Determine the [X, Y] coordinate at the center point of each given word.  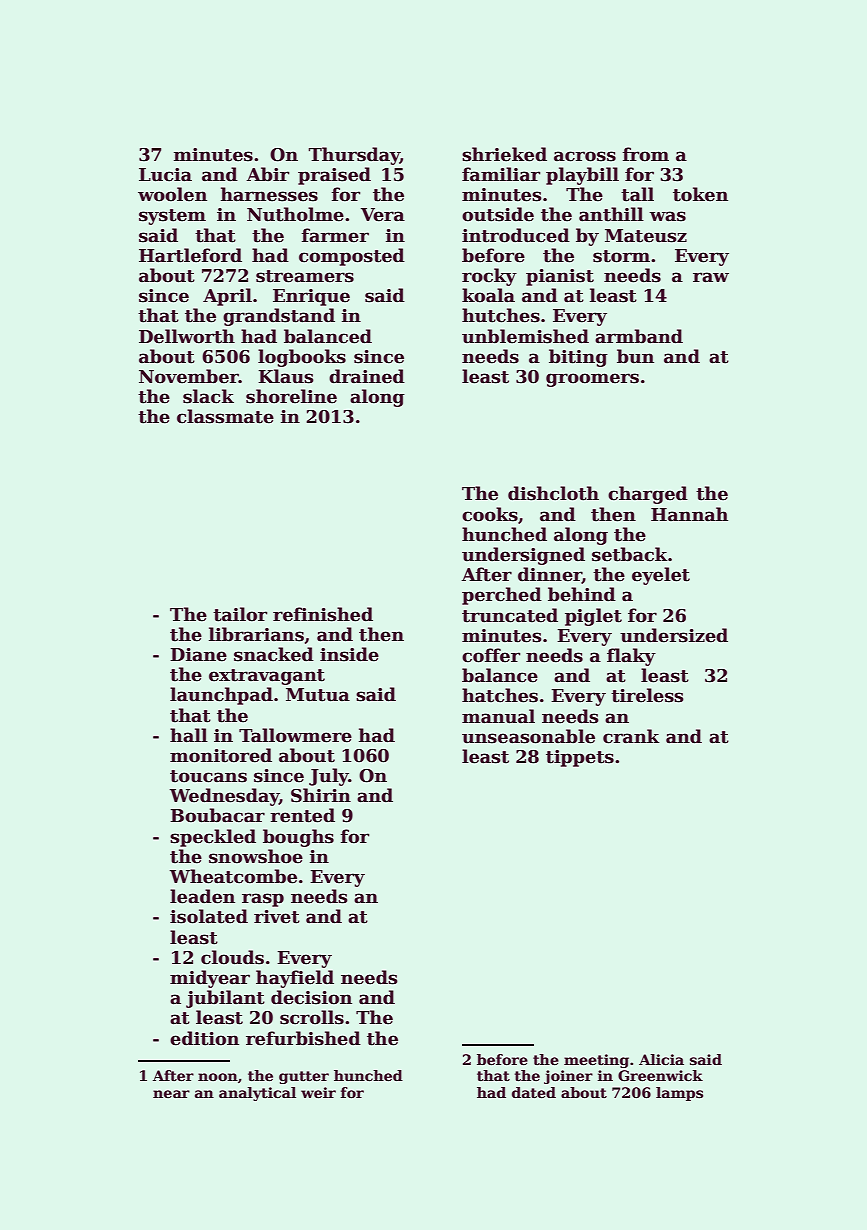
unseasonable [528, 736]
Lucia [165, 175]
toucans [208, 776]
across [585, 156]
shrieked [504, 154]
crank [631, 736]
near [171, 1094]
